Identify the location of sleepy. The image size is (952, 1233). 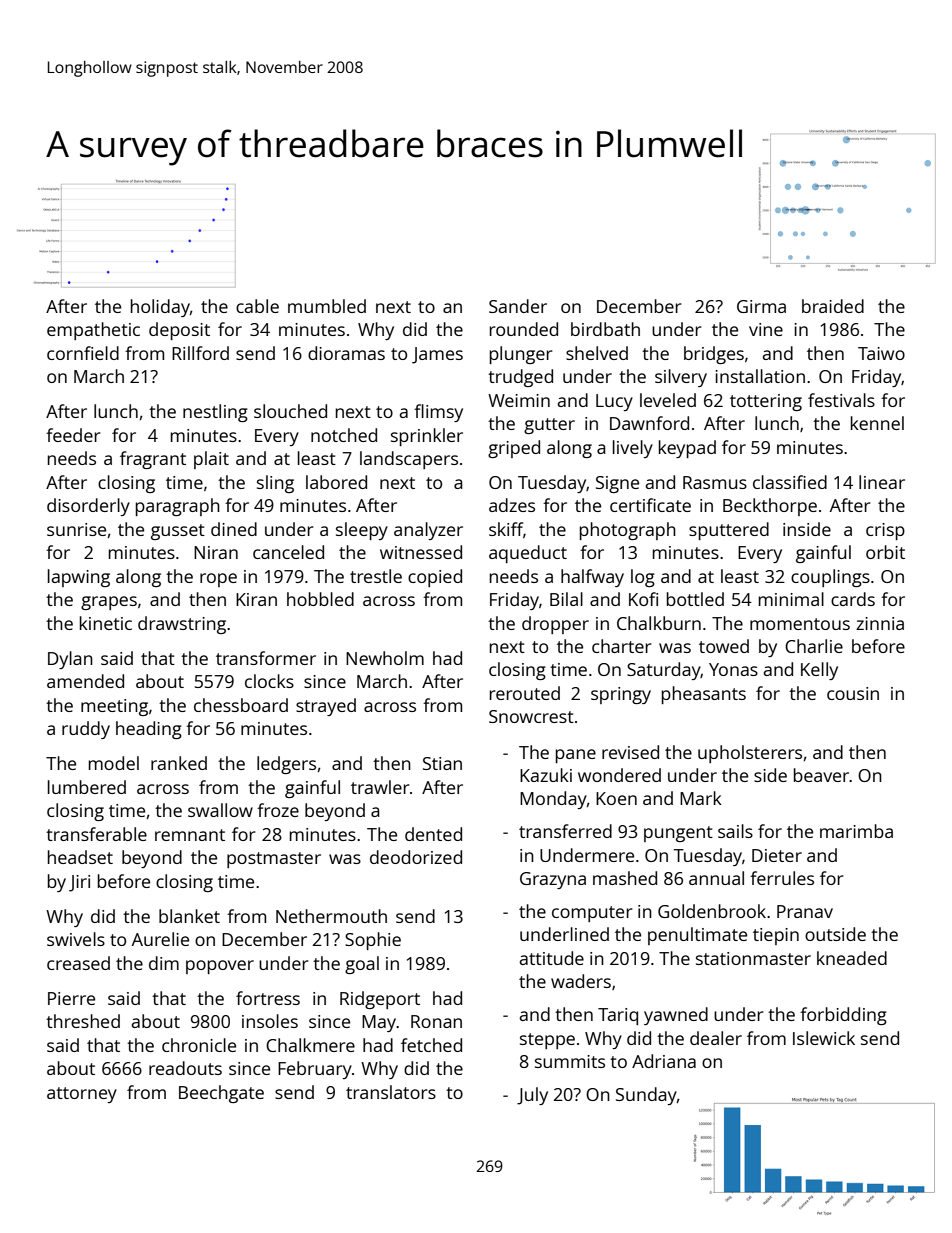
(362, 531).
